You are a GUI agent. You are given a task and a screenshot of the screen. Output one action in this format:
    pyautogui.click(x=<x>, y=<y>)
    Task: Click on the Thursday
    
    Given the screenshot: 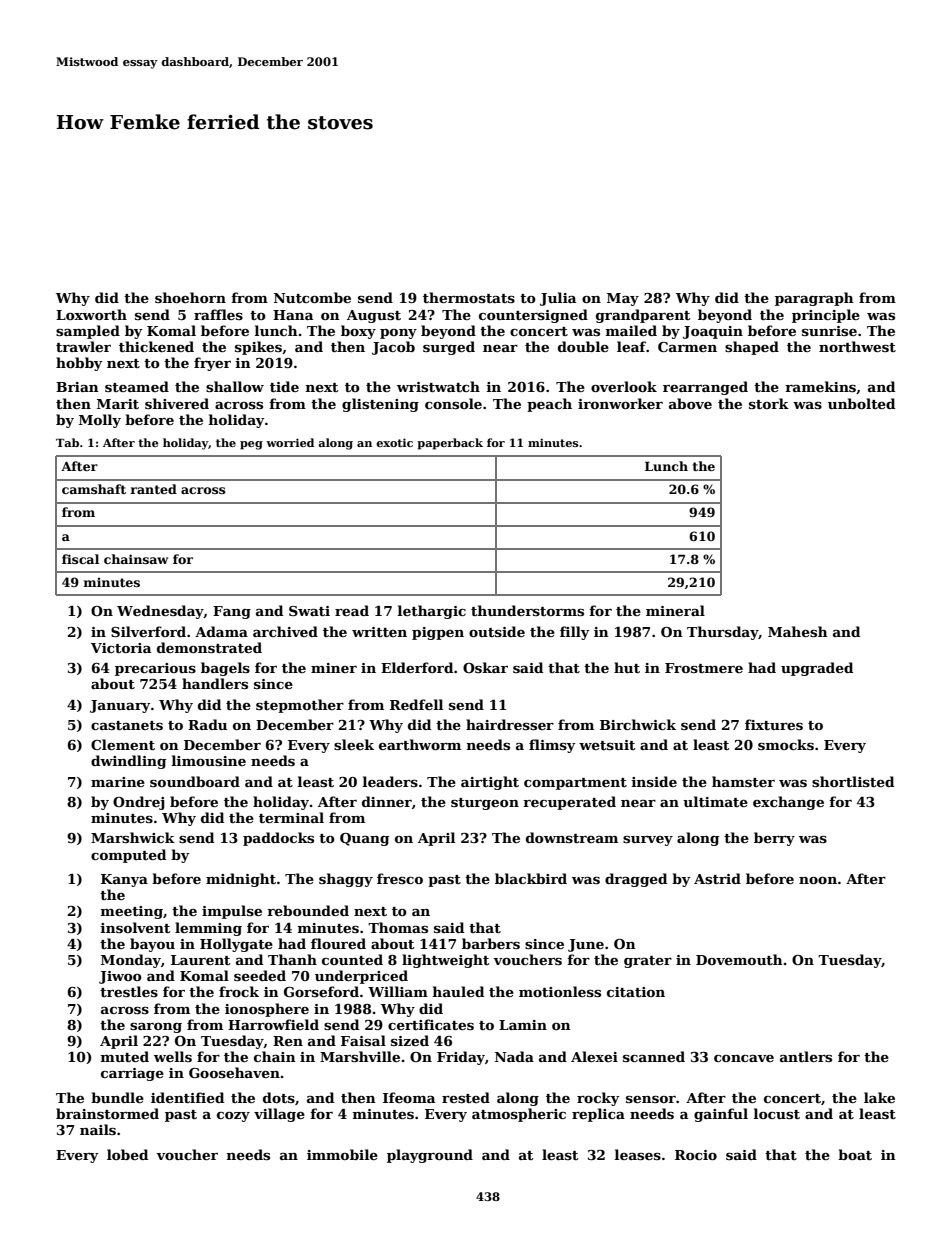 What is the action you would take?
    pyautogui.click(x=723, y=633)
